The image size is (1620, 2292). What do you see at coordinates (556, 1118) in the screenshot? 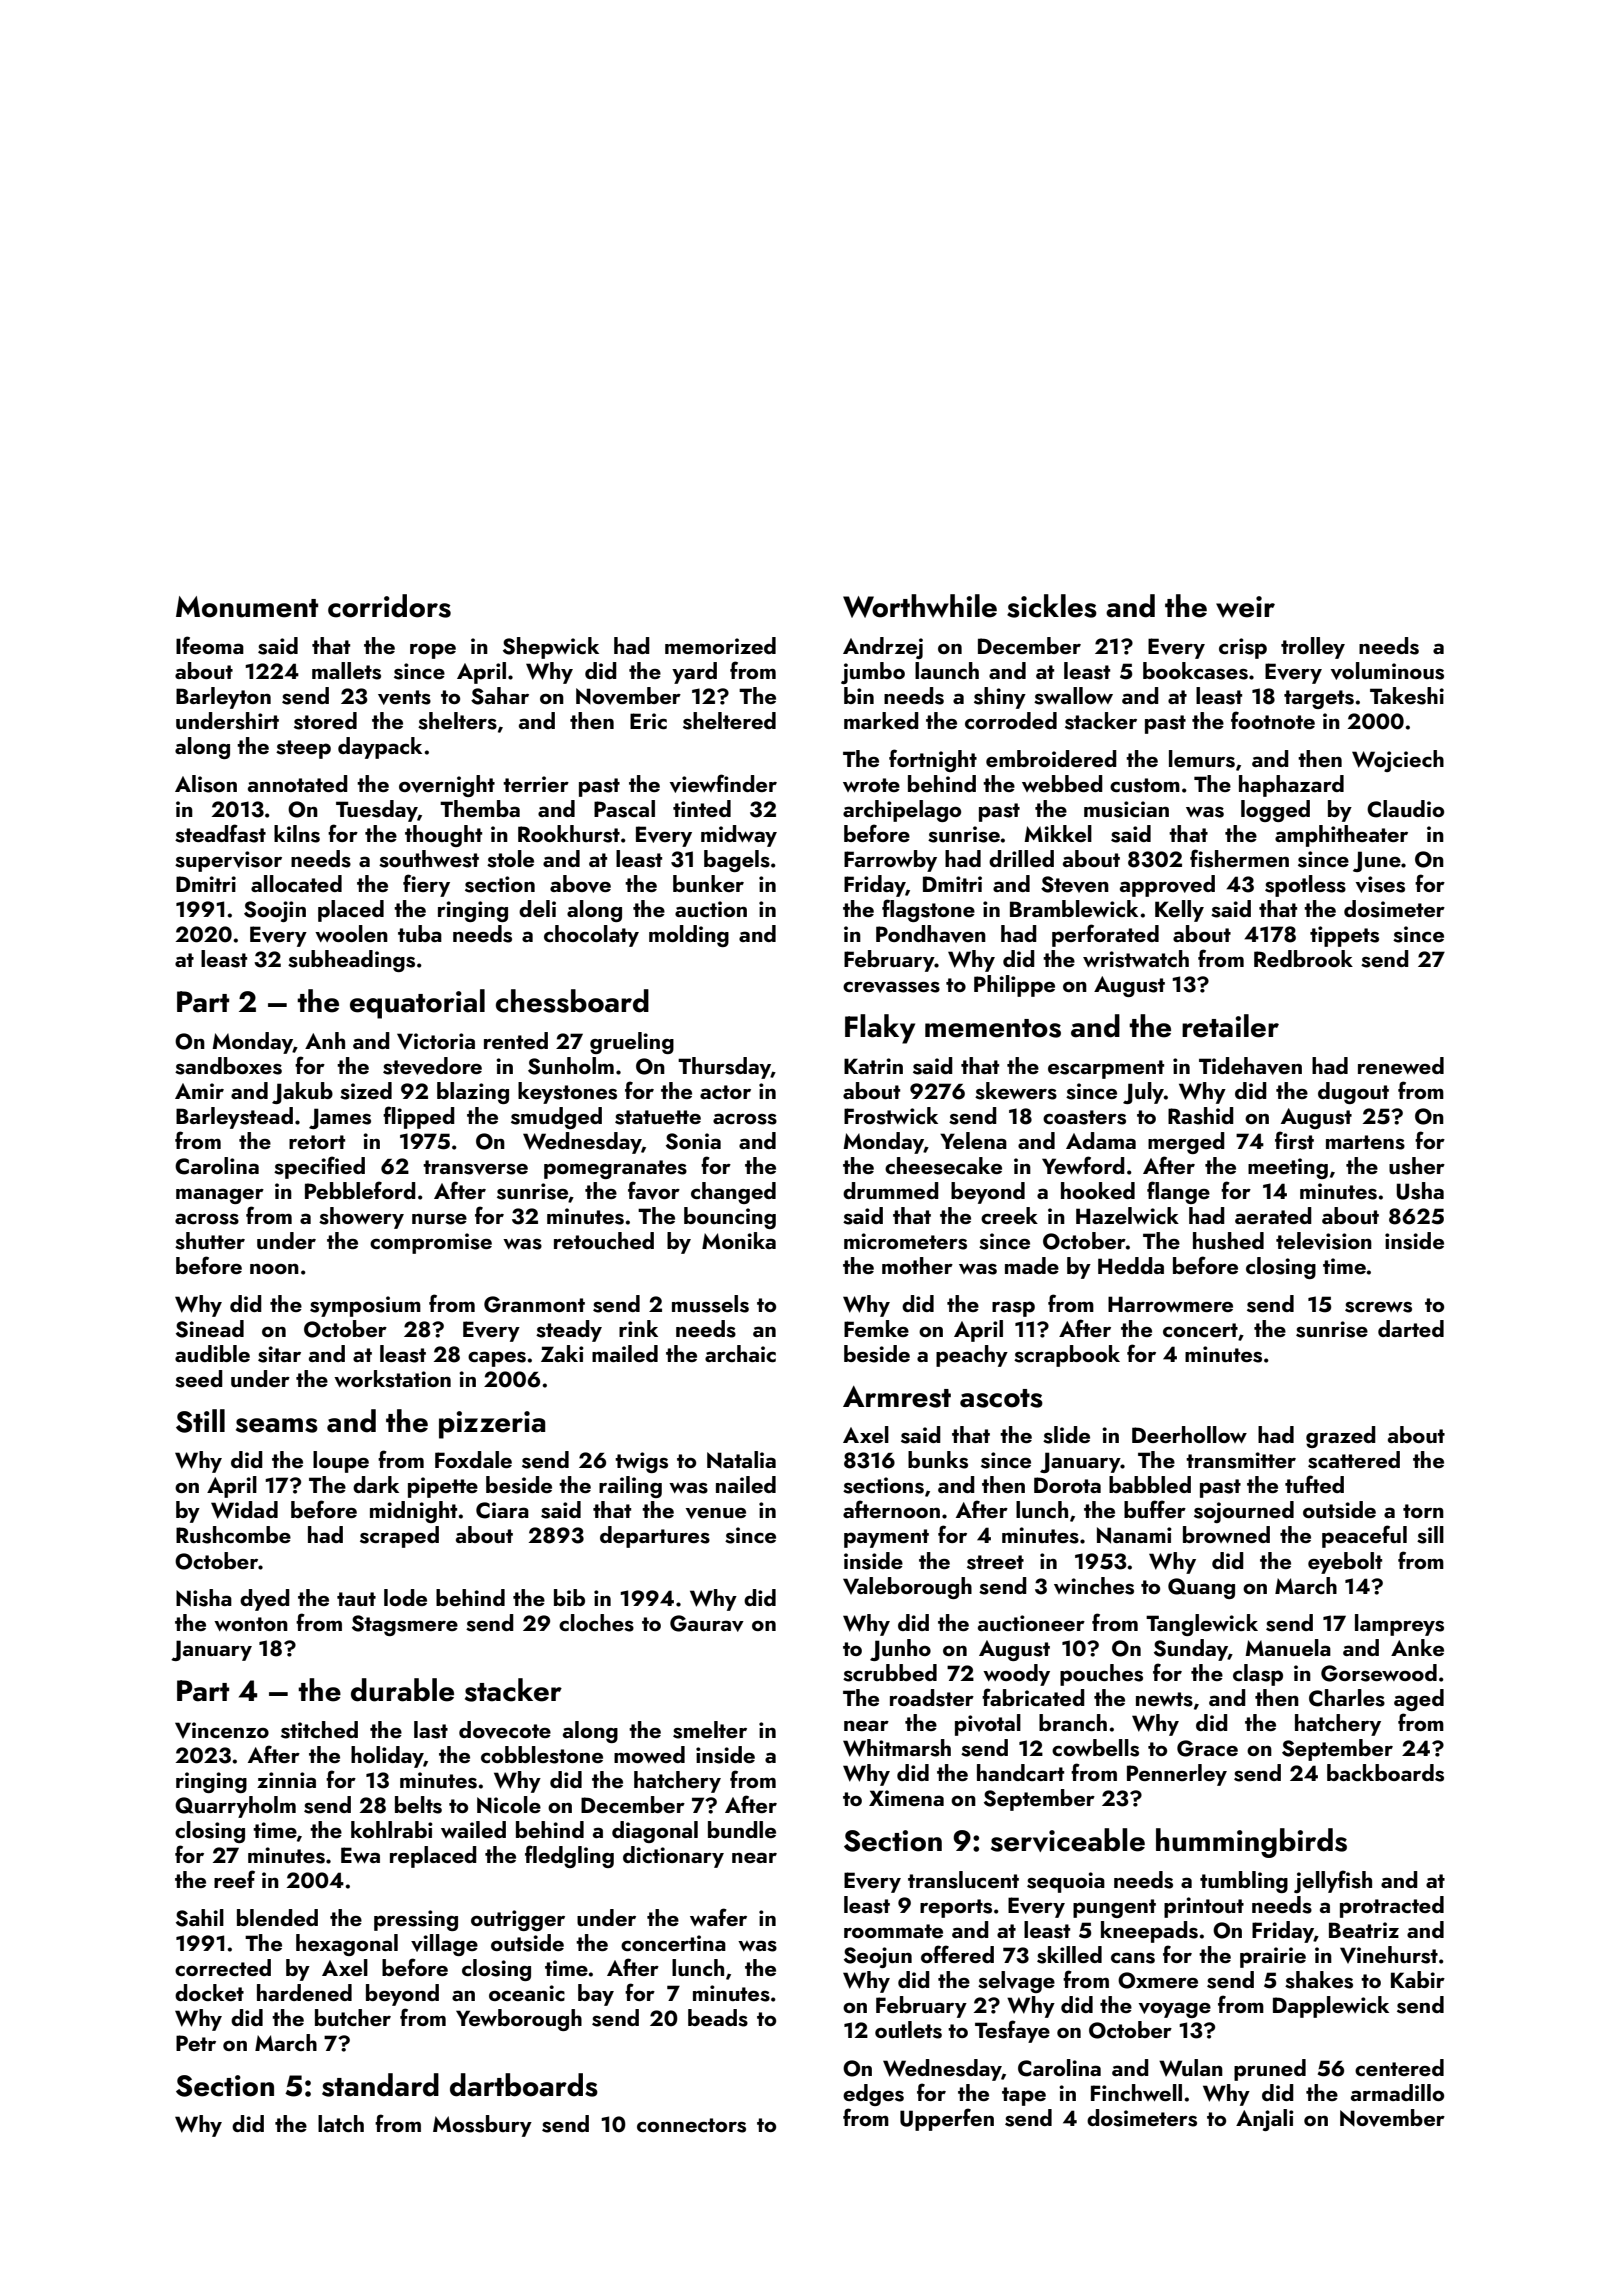
I see `smudged` at bounding box center [556, 1118].
